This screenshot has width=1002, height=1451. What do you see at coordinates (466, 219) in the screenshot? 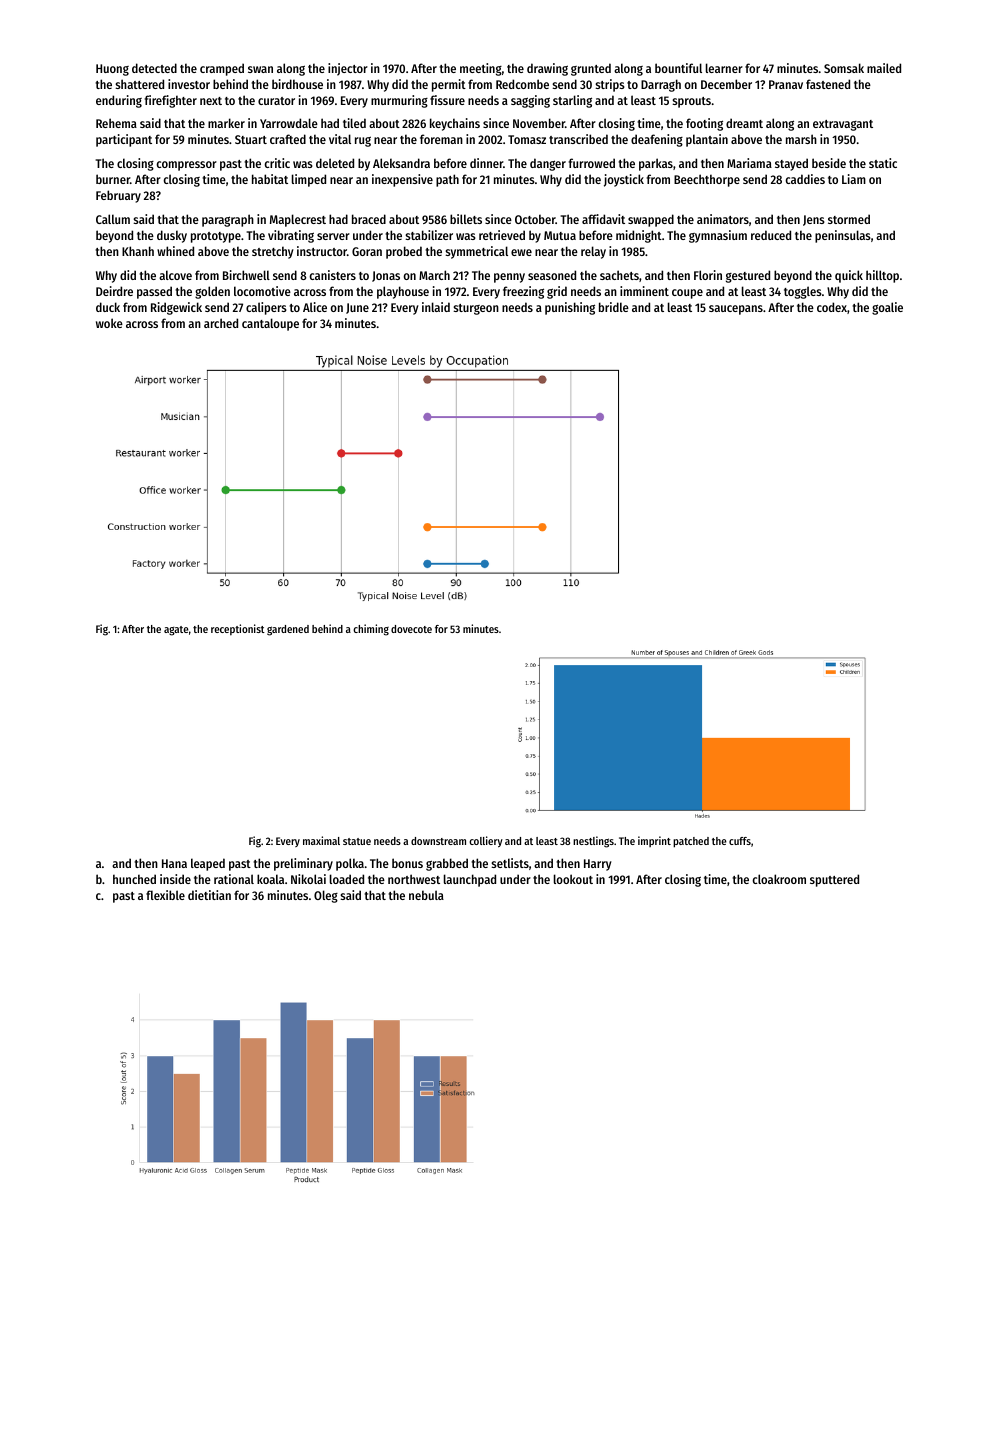
I see `billets` at bounding box center [466, 219].
